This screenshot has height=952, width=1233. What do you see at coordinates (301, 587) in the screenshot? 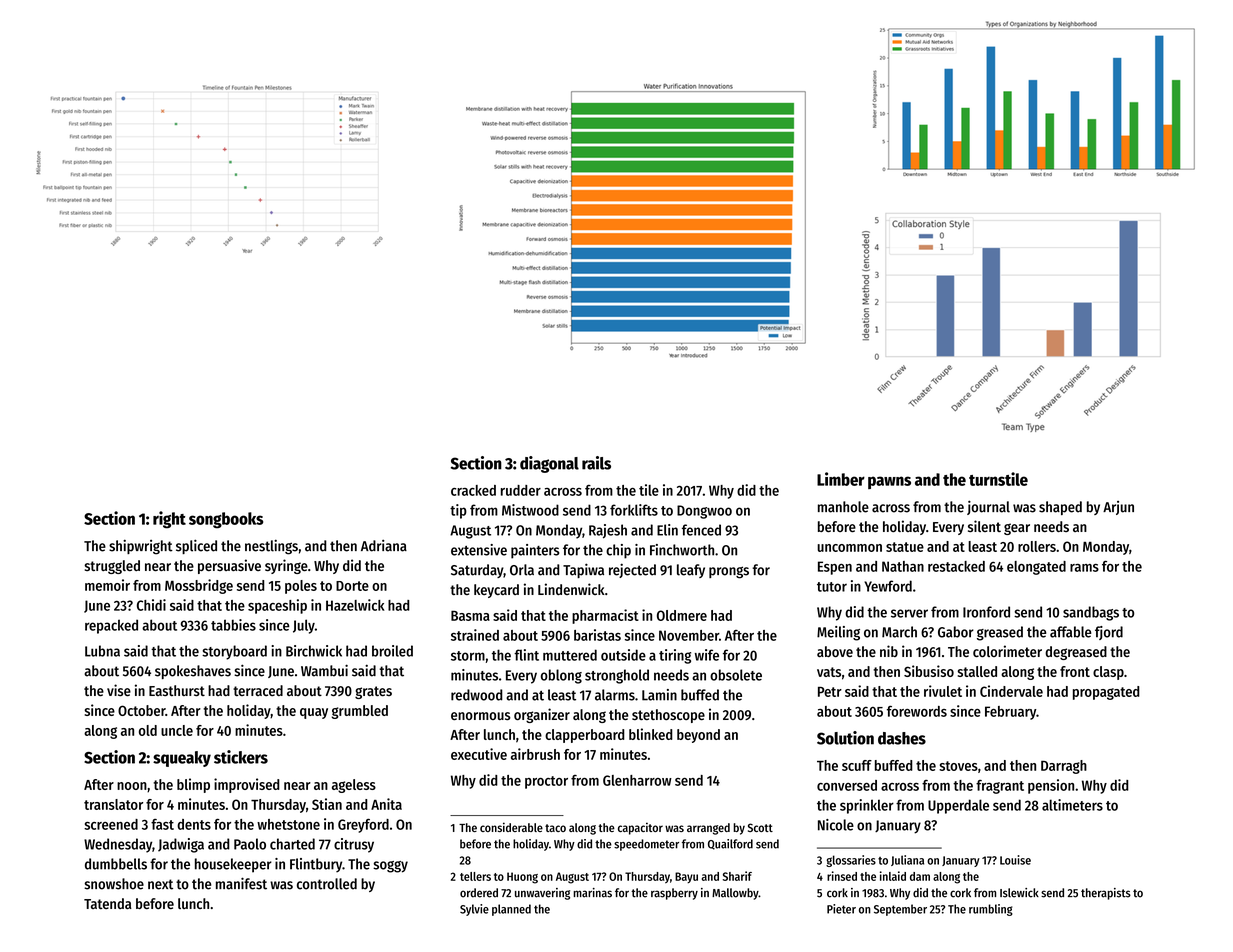
I see `poles` at bounding box center [301, 587].
